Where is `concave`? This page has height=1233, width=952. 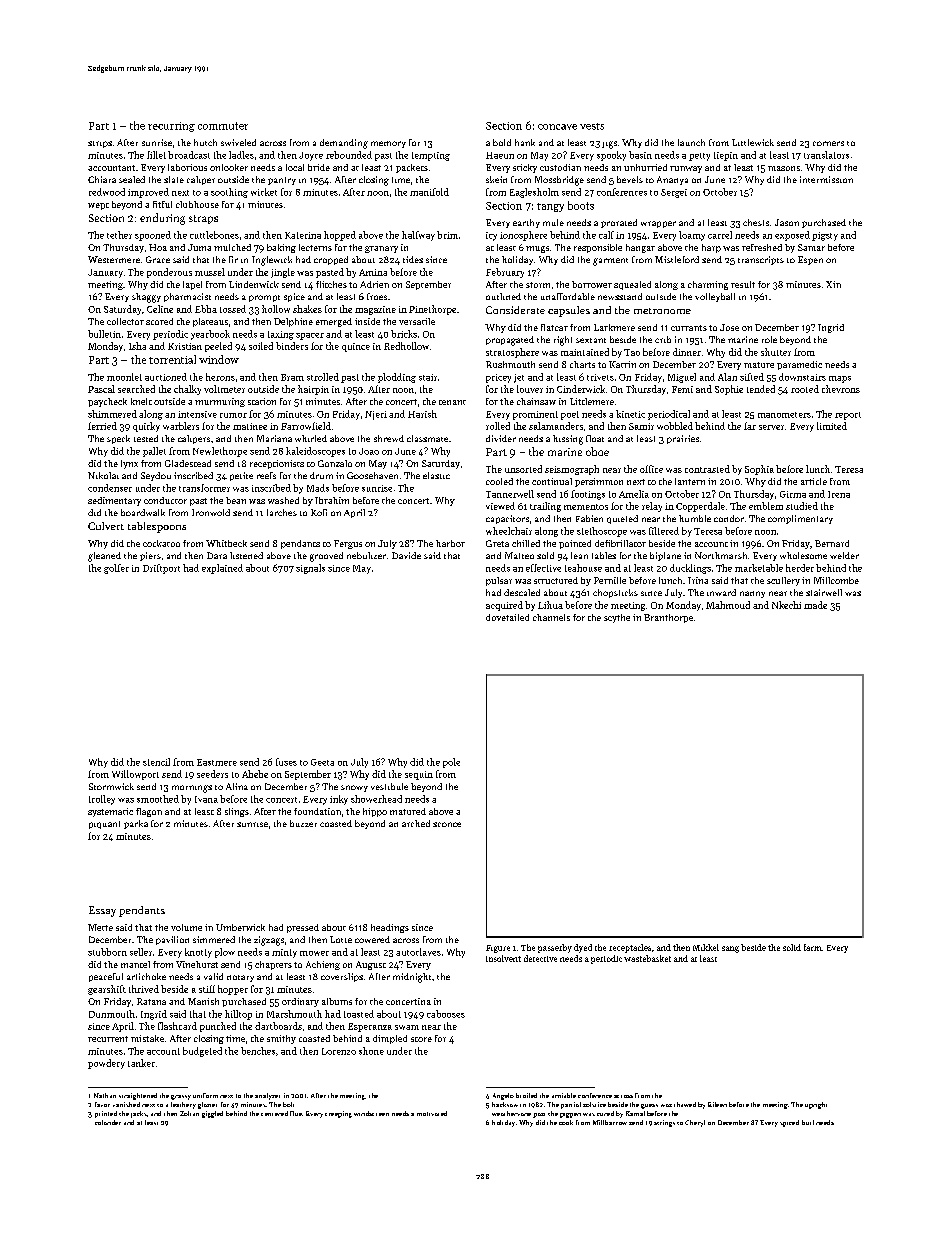
concave is located at coordinates (557, 127).
